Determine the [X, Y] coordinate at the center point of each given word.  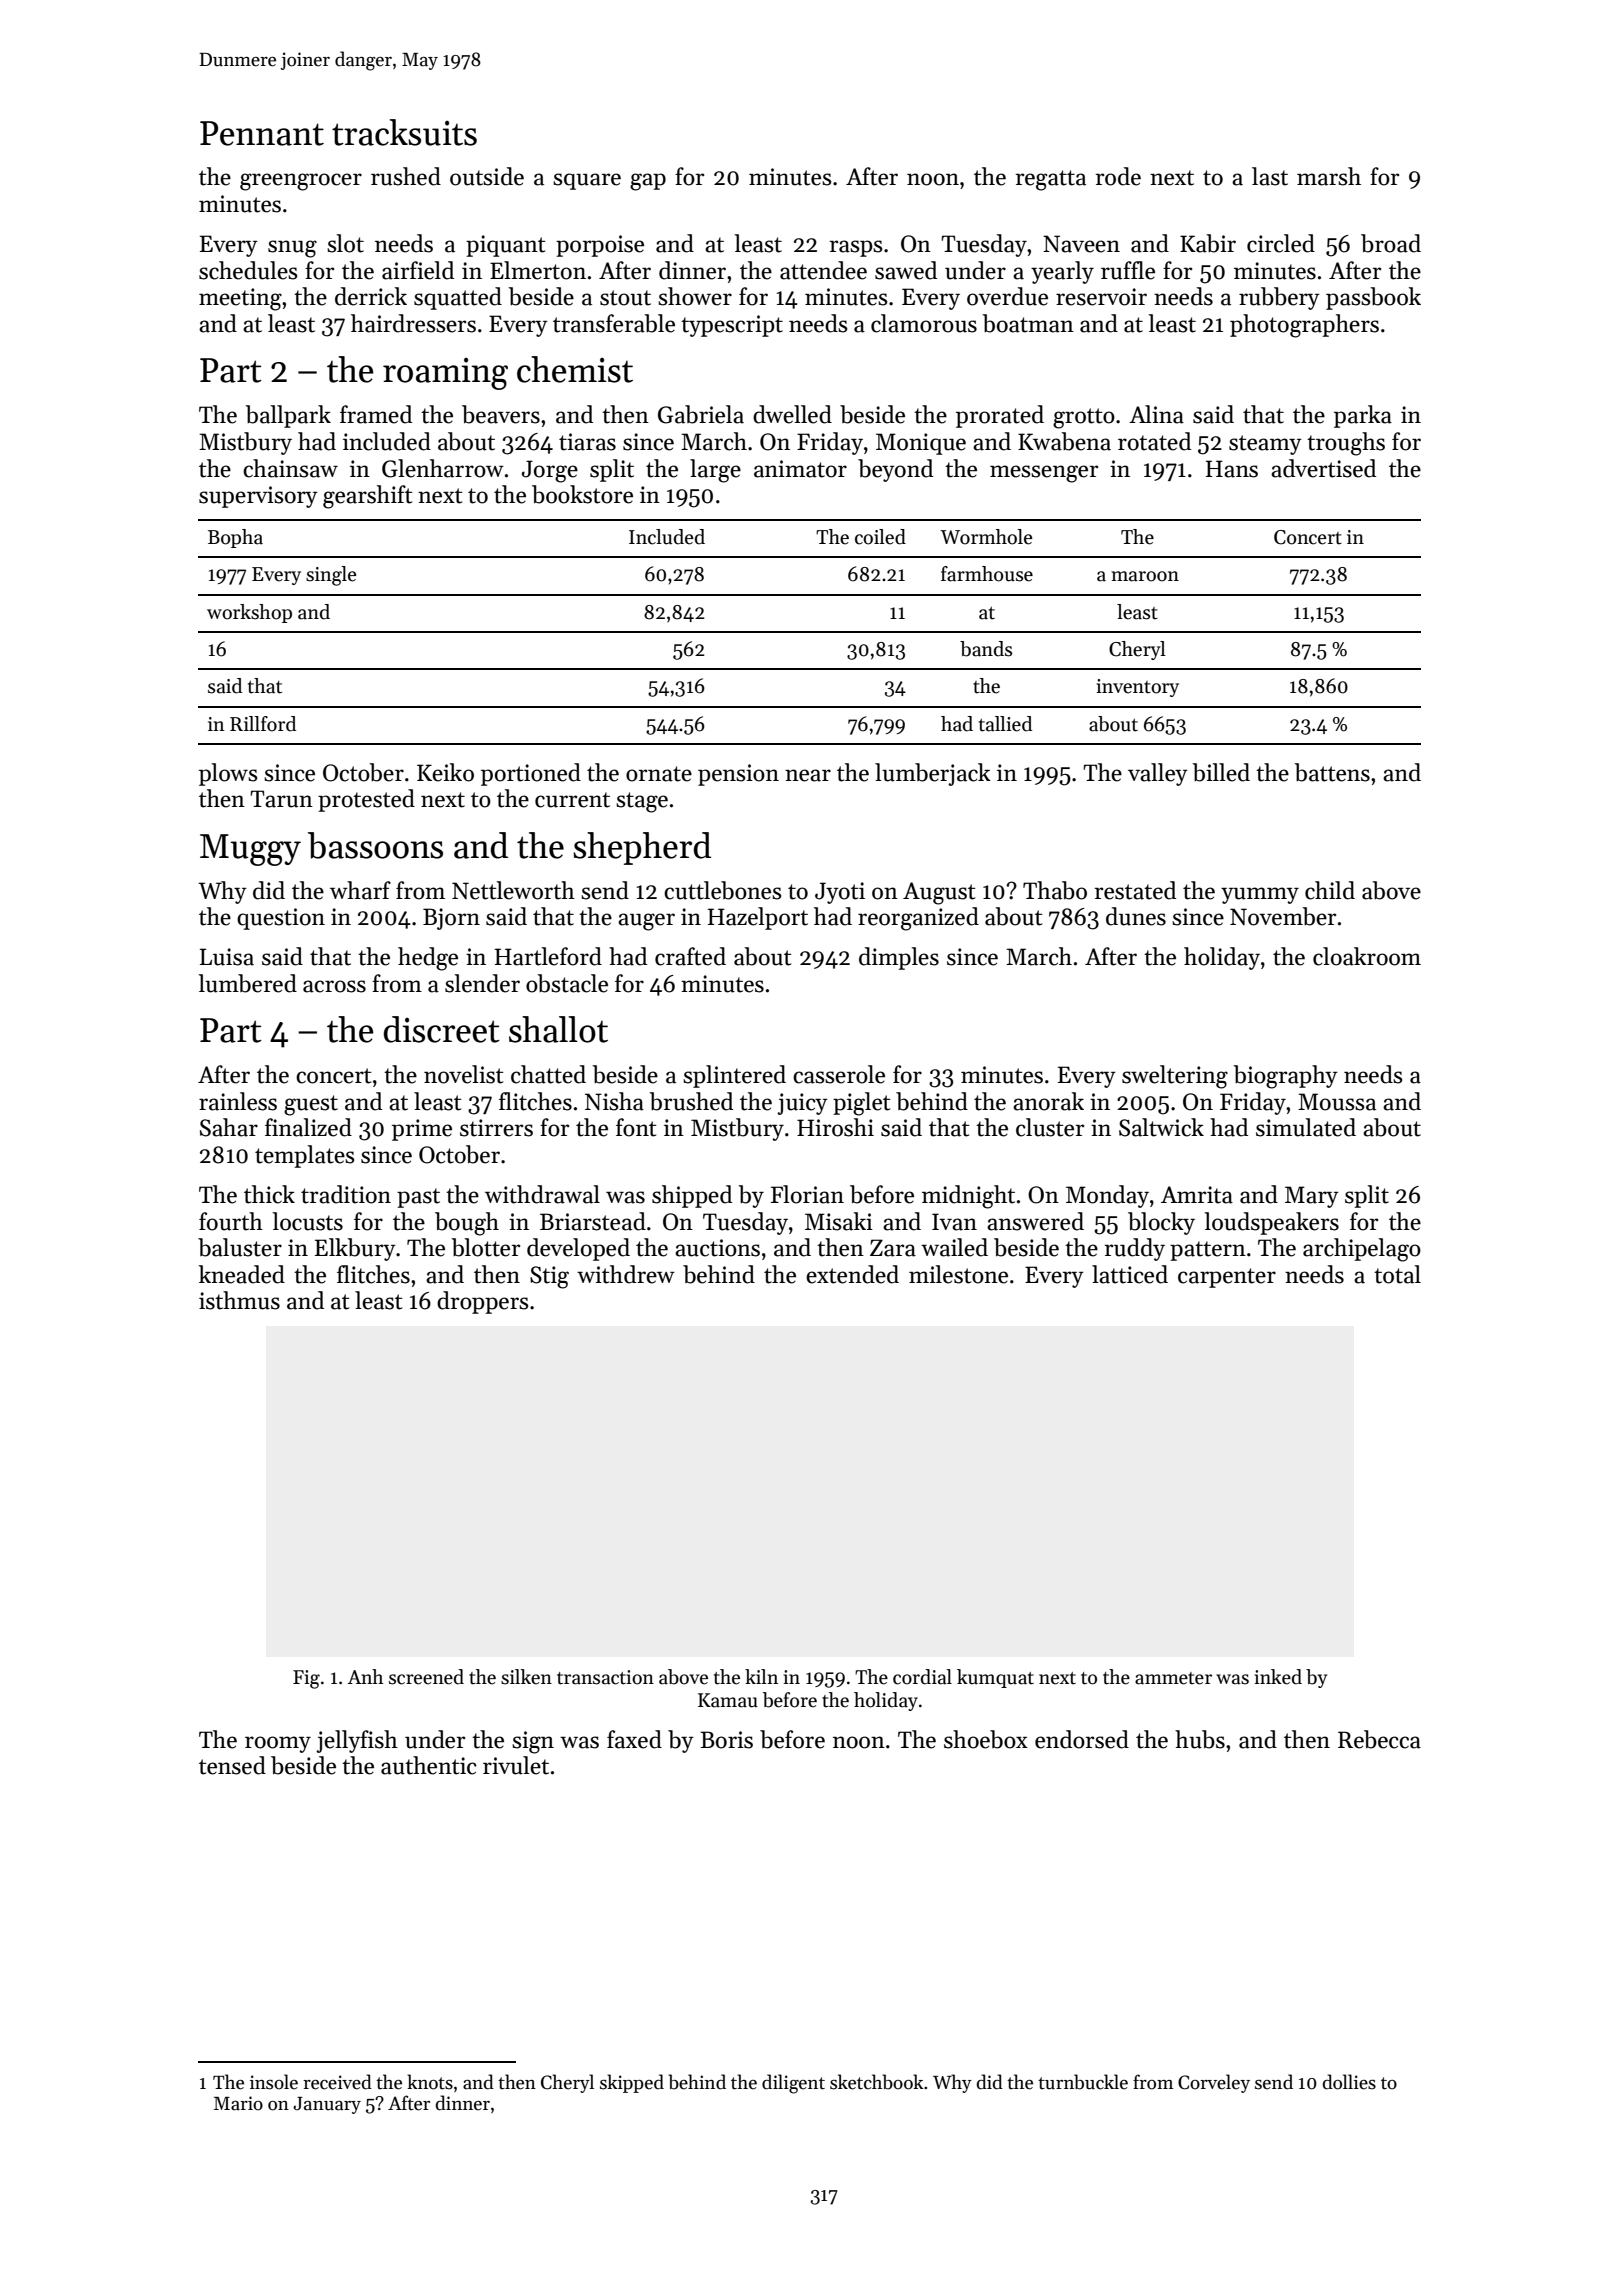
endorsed [1082, 1739]
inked [1278, 1677]
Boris [726, 1740]
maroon [1145, 576]
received [337, 2082]
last [1270, 176]
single [331, 576]
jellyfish [357, 1741]
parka [1363, 416]
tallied [1005, 724]
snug [292, 249]
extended [852, 1274]
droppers [482, 1302]
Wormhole [986, 537]
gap [648, 182]
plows [228, 774]
